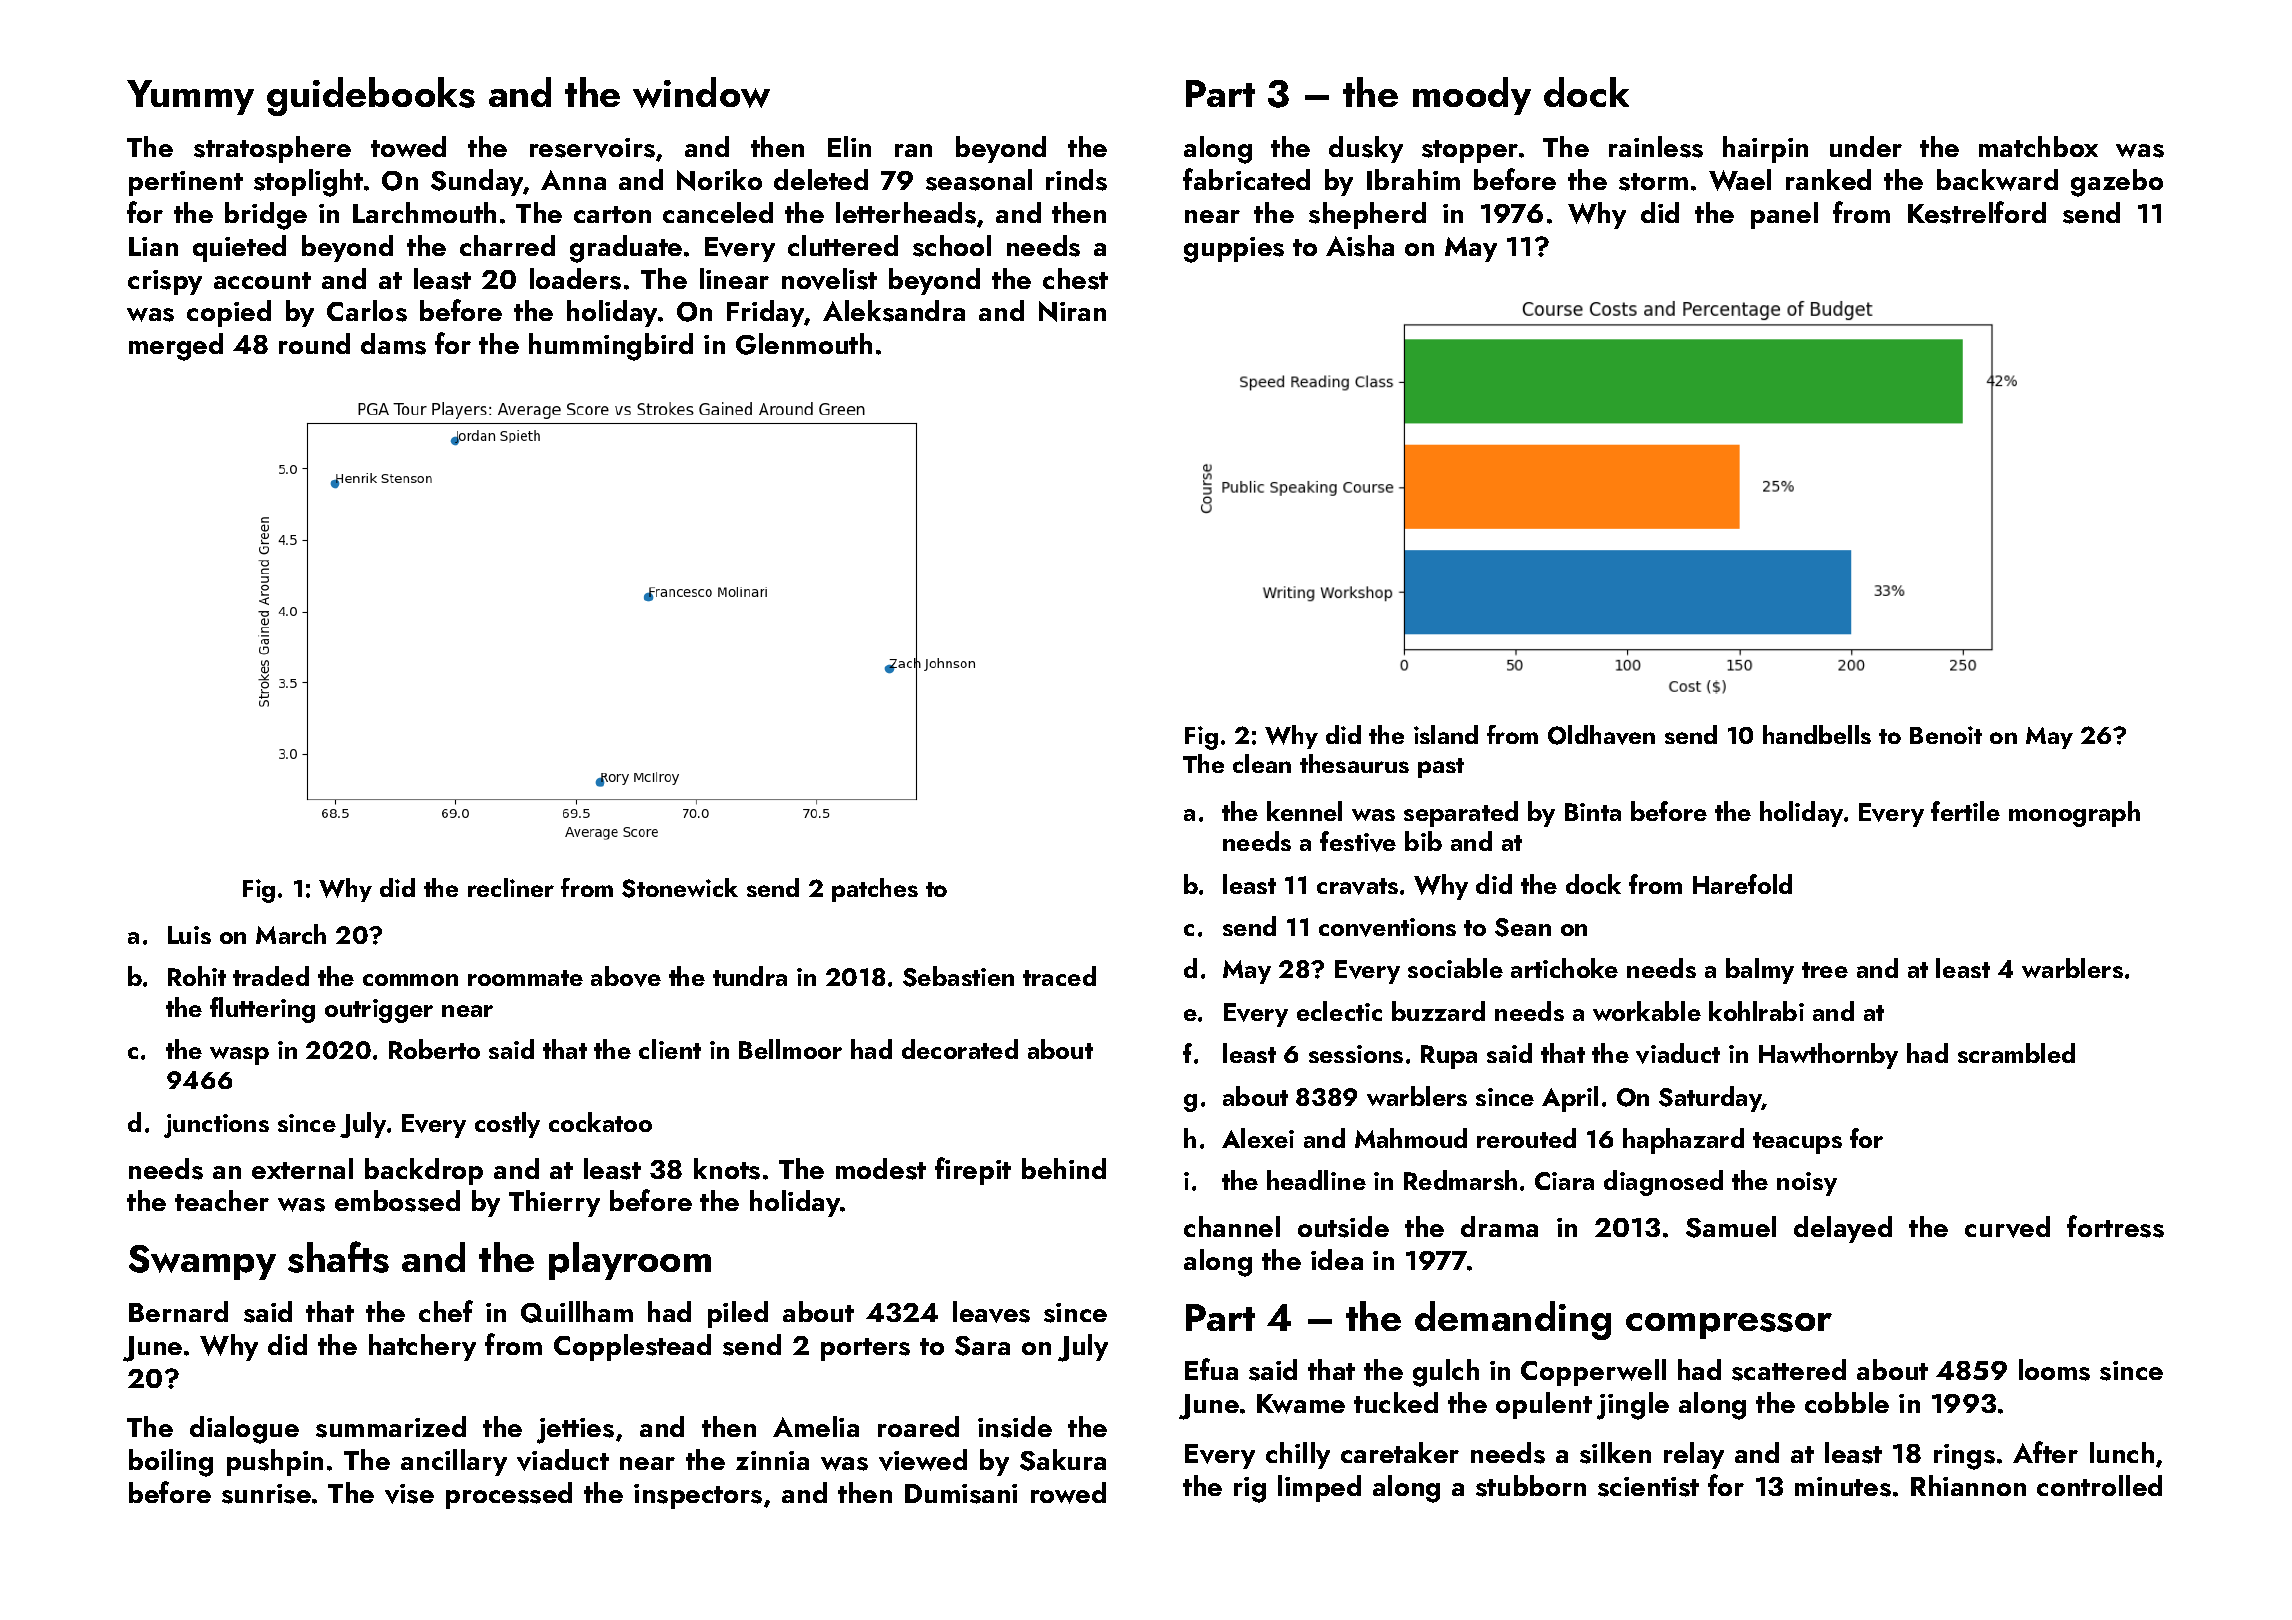 The height and width of the screenshot is (1620, 2292). I want to click on Samuel, so click(1731, 1227).
